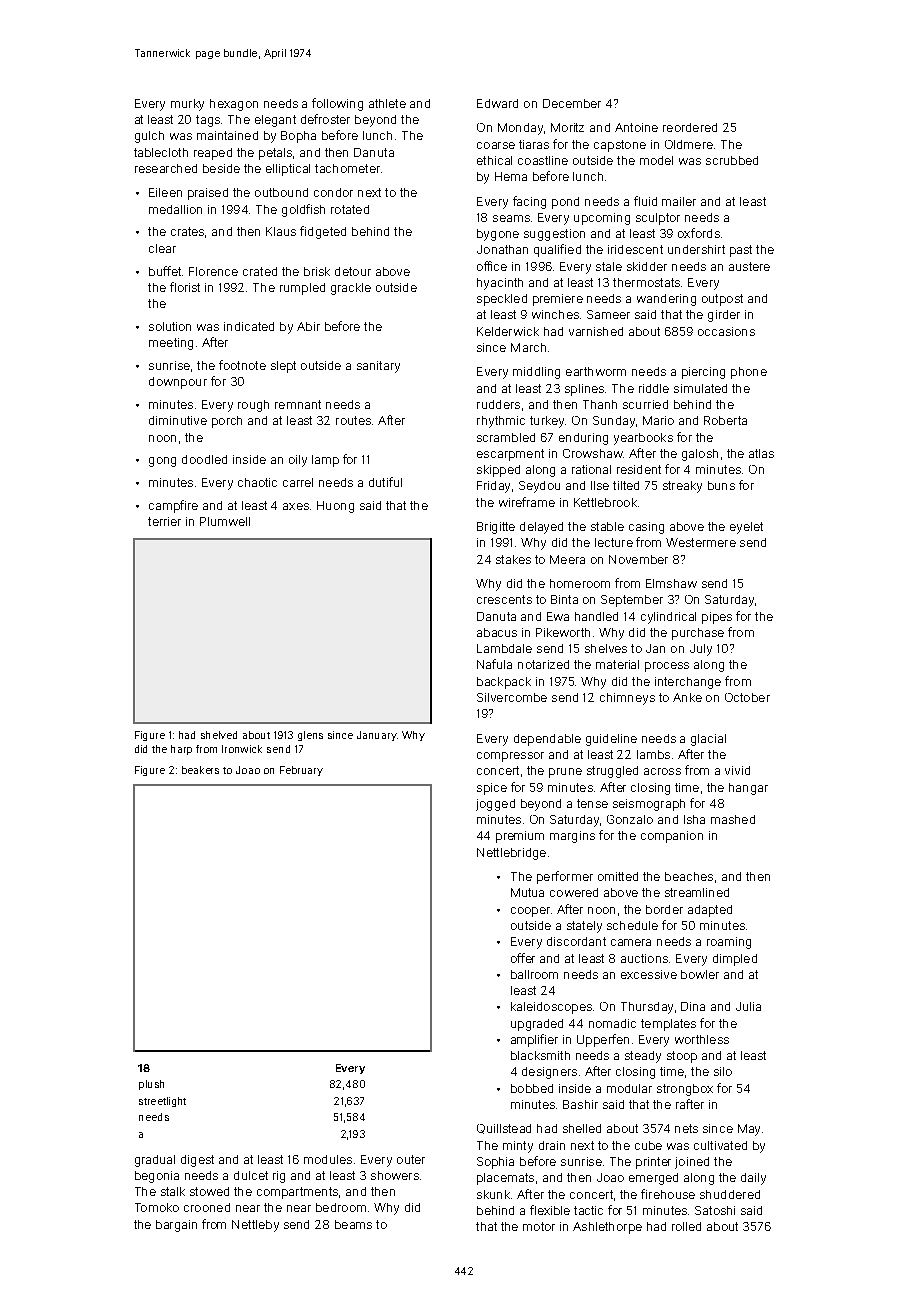 This screenshot has width=908, height=1316. Describe the element at coordinates (411, 1159) in the screenshot. I see `outer` at that location.
